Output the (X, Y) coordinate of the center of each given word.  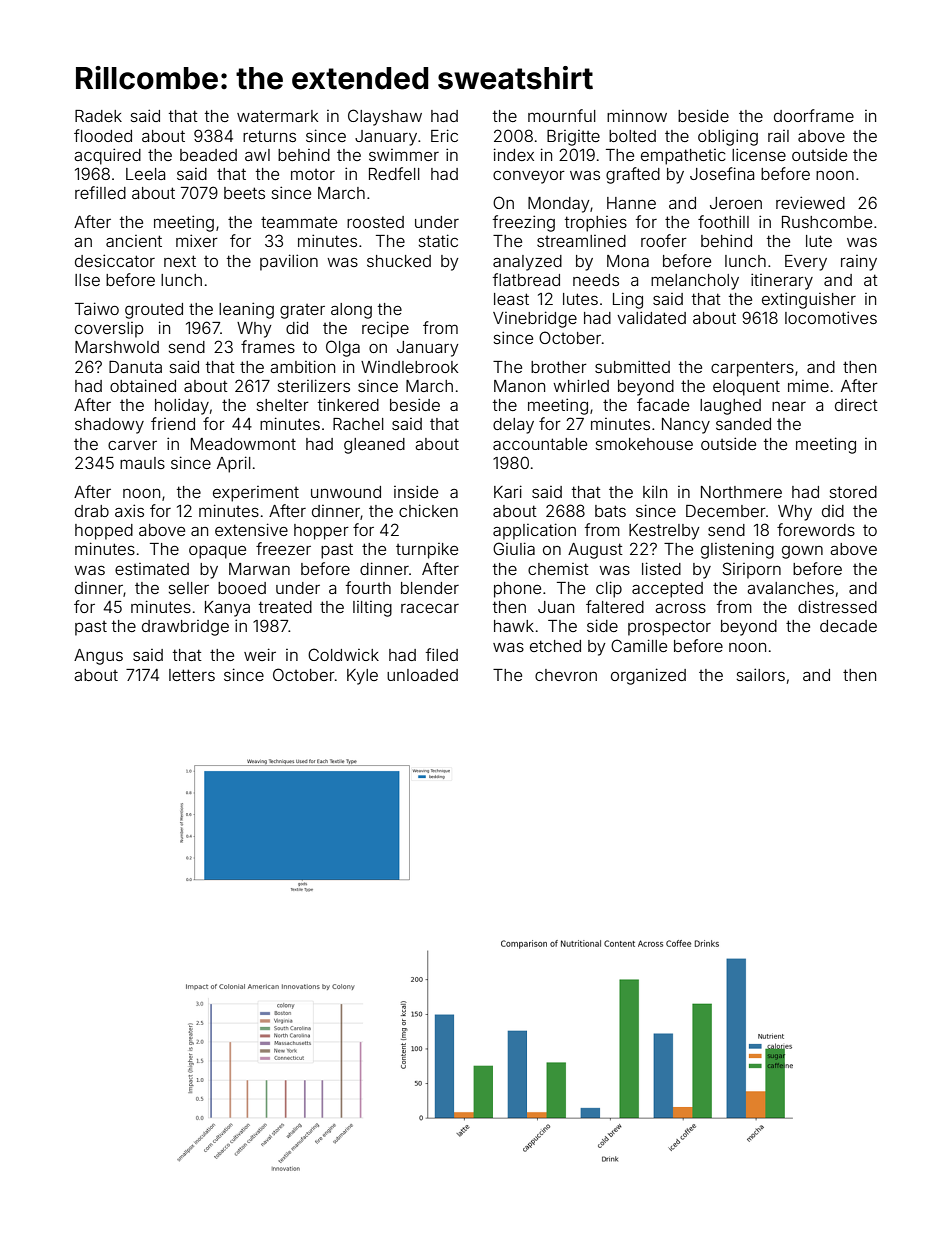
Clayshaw (385, 117)
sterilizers (314, 385)
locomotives (831, 317)
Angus (98, 657)
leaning (246, 310)
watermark (277, 116)
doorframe (814, 115)
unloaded (422, 675)
